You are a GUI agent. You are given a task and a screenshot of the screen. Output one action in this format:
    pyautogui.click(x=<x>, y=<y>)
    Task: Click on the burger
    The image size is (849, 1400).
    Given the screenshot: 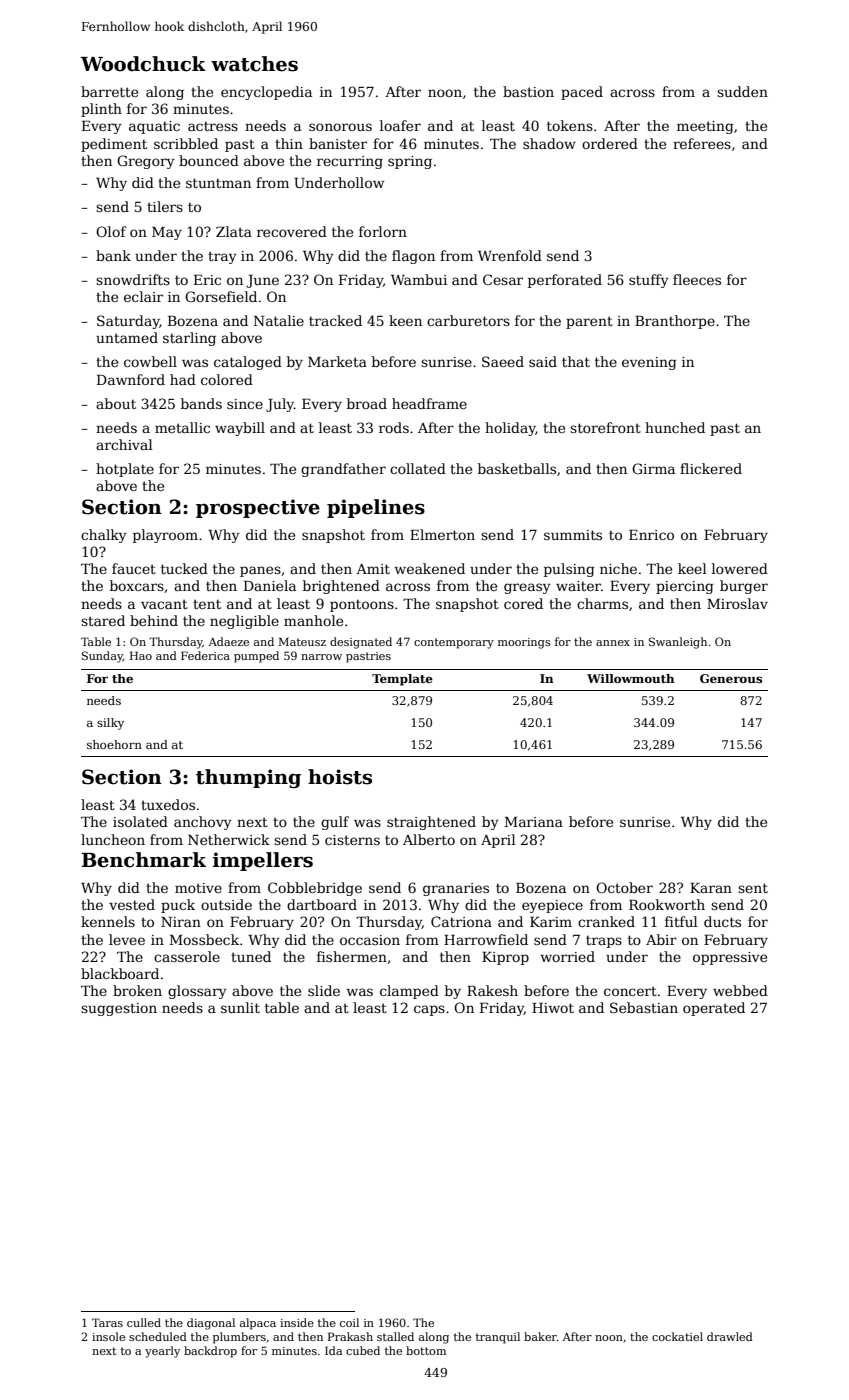 What is the action you would take?
    pyautogui.click(x=744, y=587)
